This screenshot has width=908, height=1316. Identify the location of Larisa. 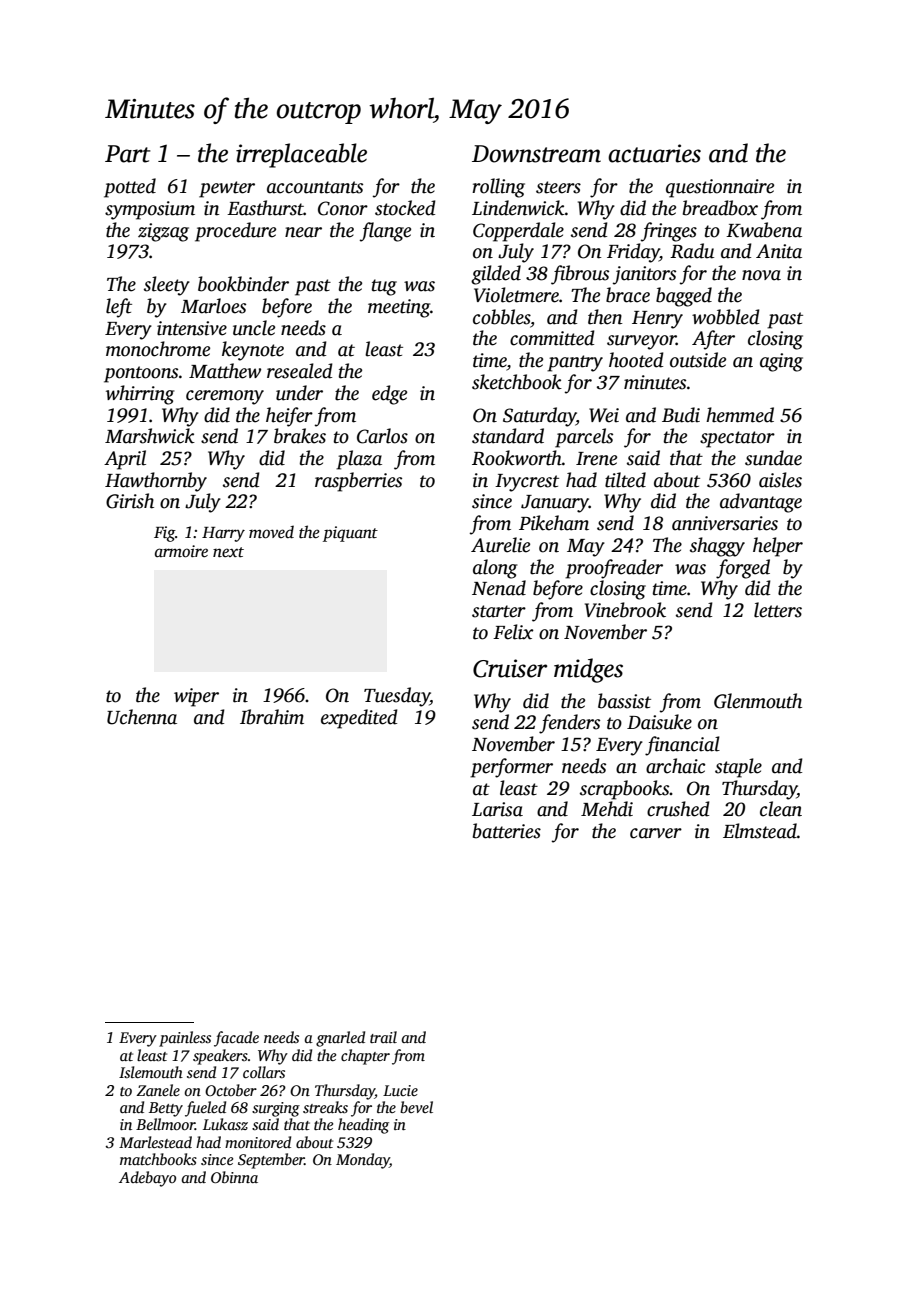
(497, 809).
